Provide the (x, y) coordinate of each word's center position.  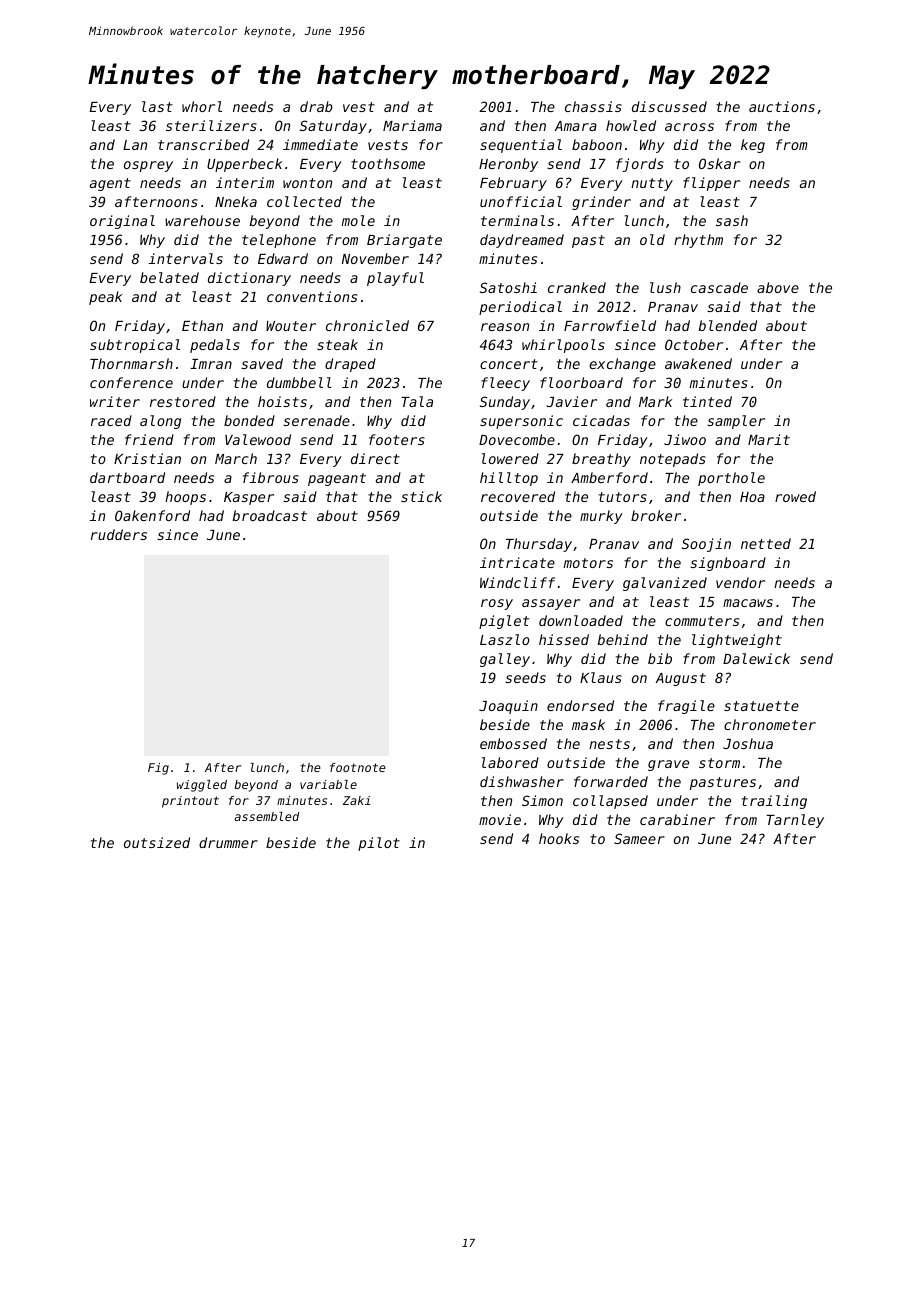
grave (668, 765)
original (122, 222)
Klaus (601, 677)
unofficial (521, 201)
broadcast (270, 515)
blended (728, 325)
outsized (157, 842)
